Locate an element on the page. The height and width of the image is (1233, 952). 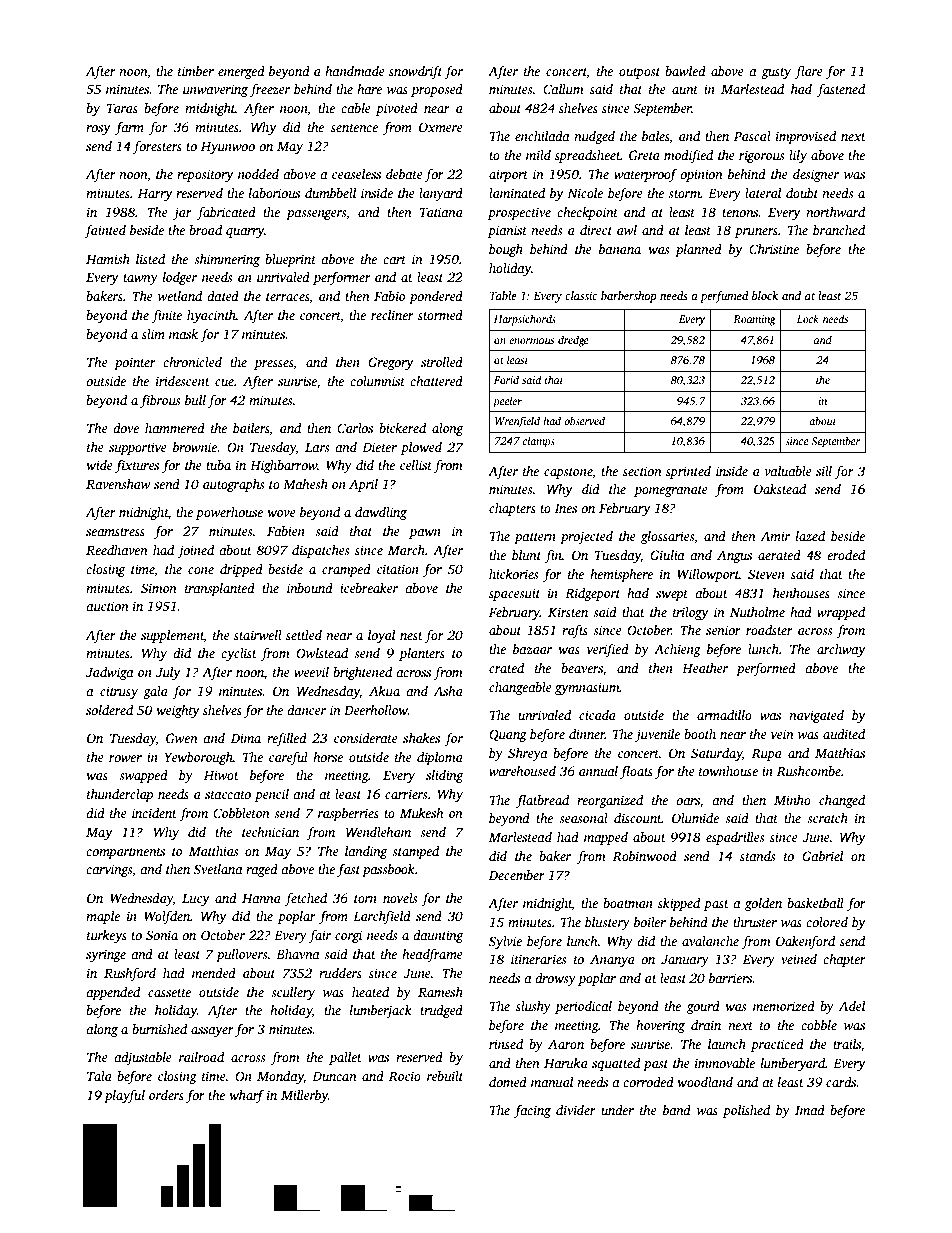
scratch is located at coordinates (827, 818).
